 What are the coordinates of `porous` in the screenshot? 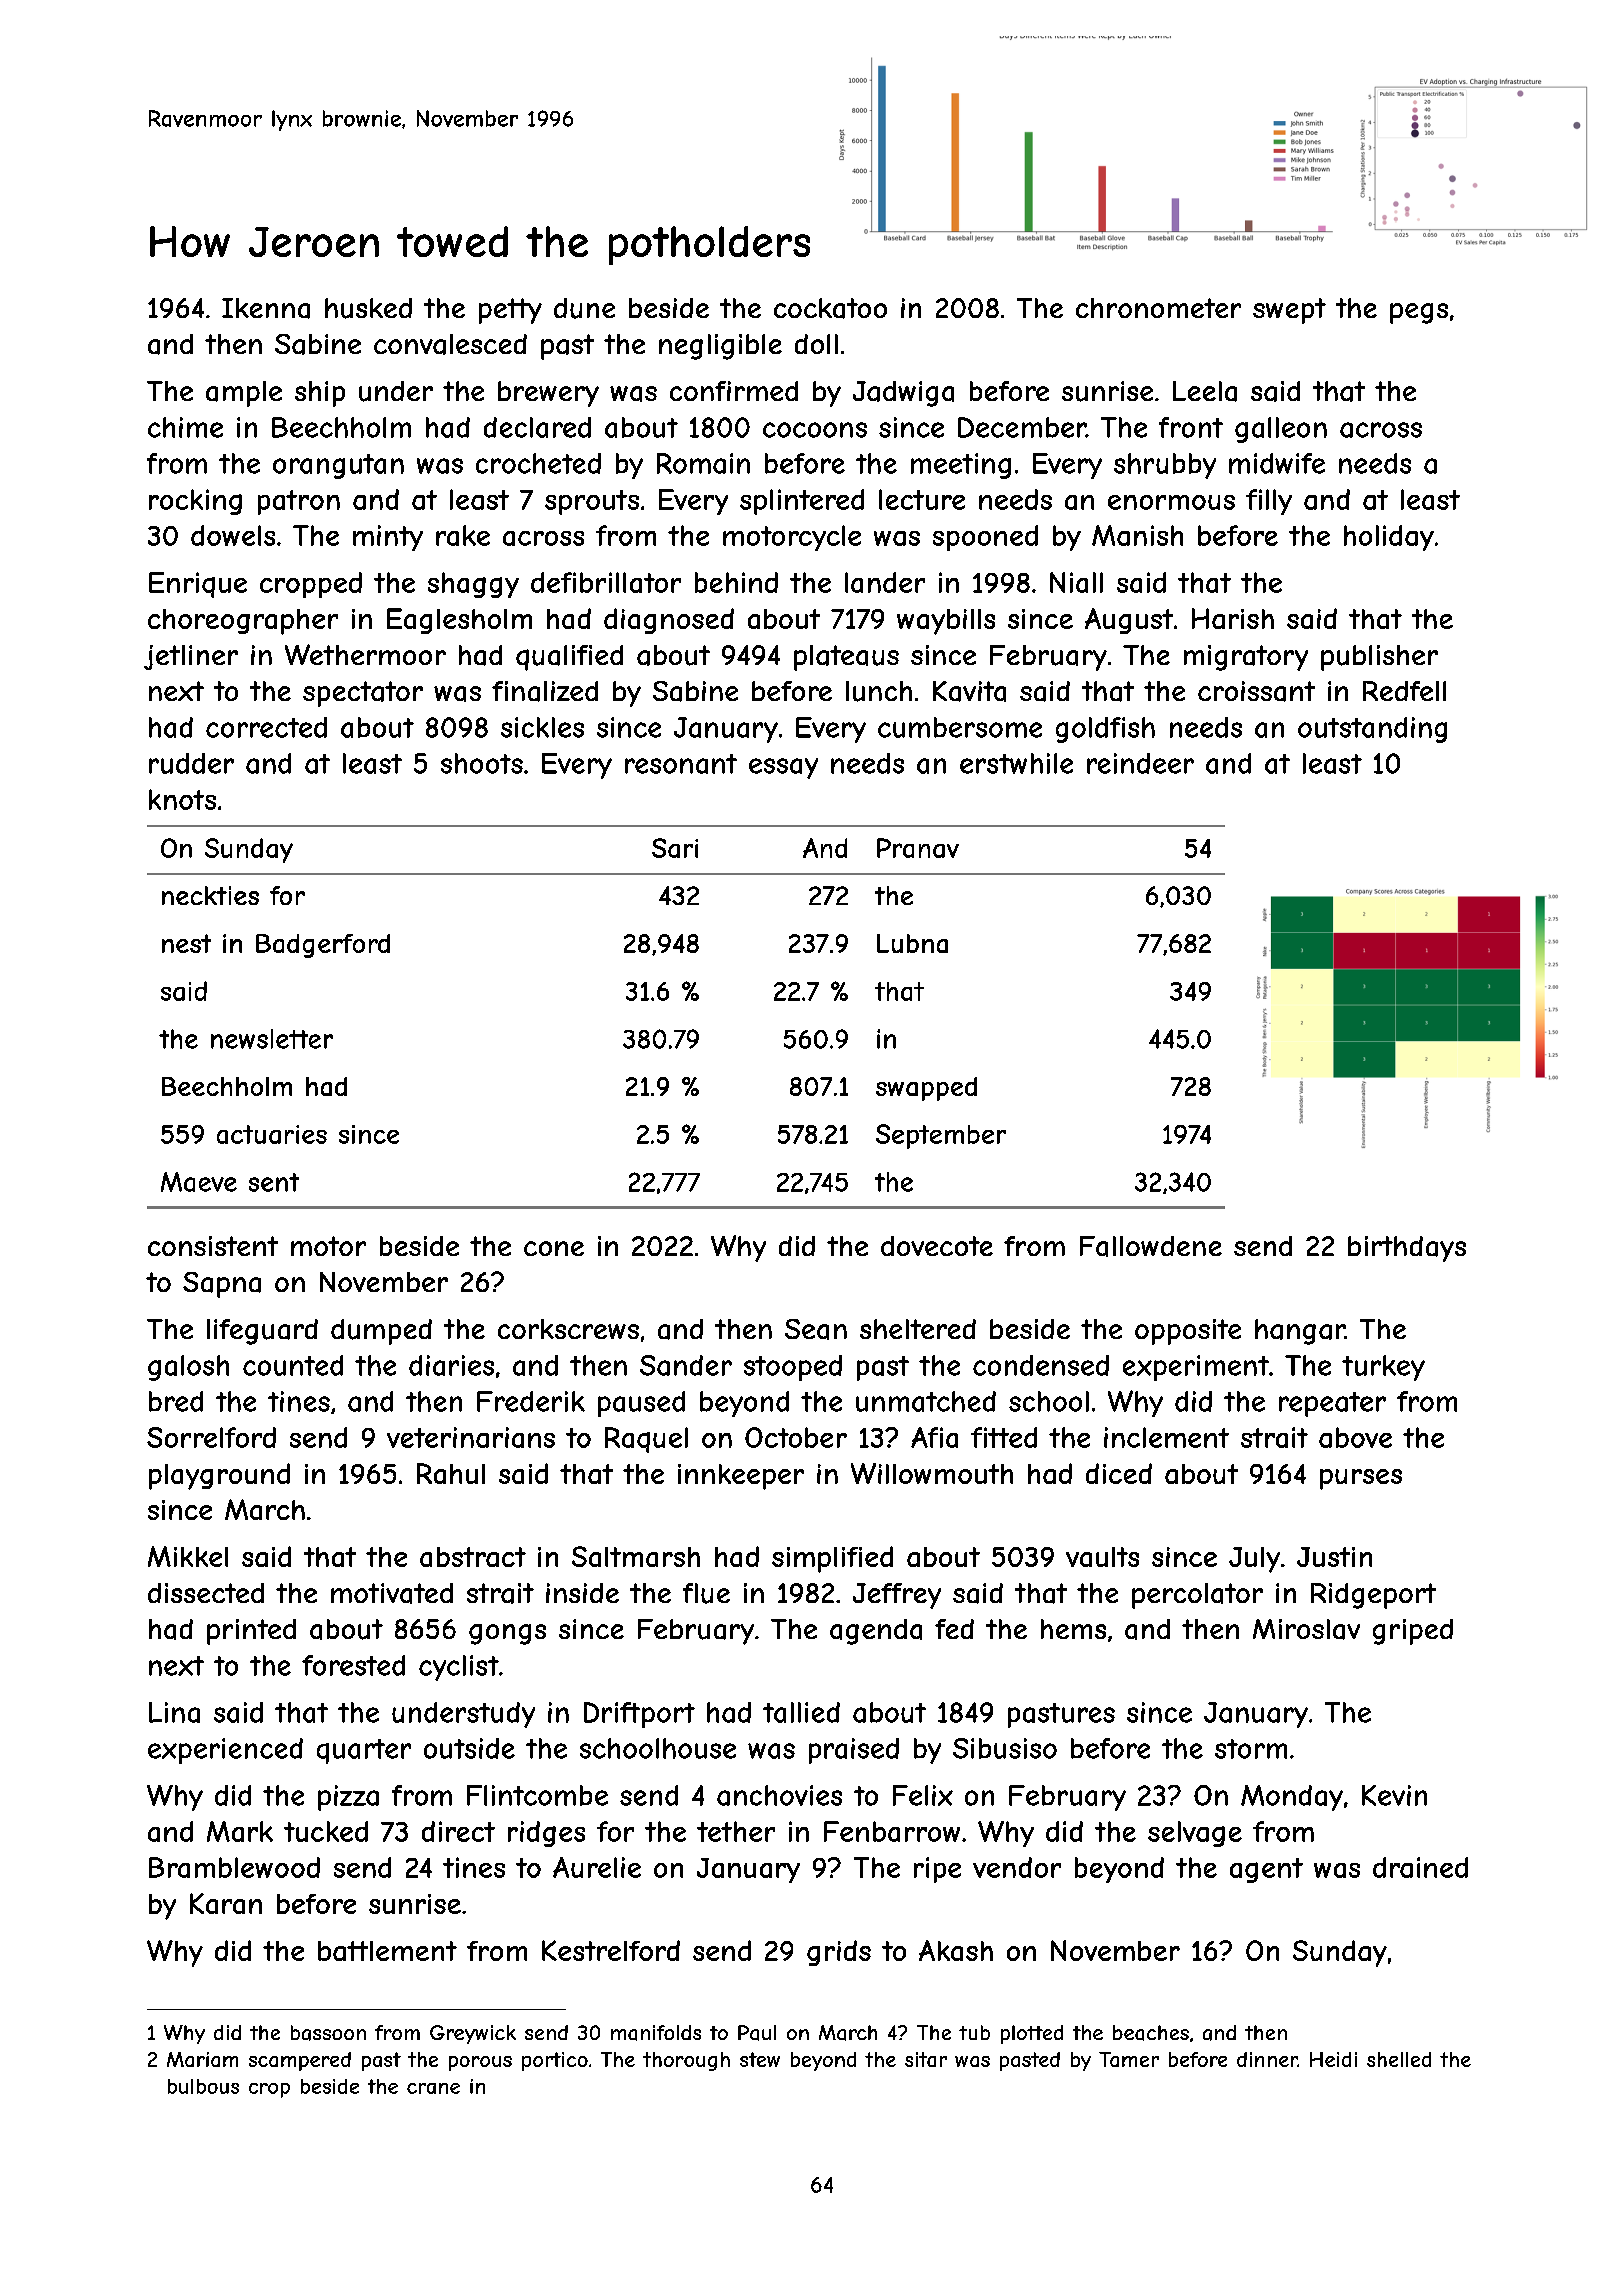 It's located at (480, 2063).
